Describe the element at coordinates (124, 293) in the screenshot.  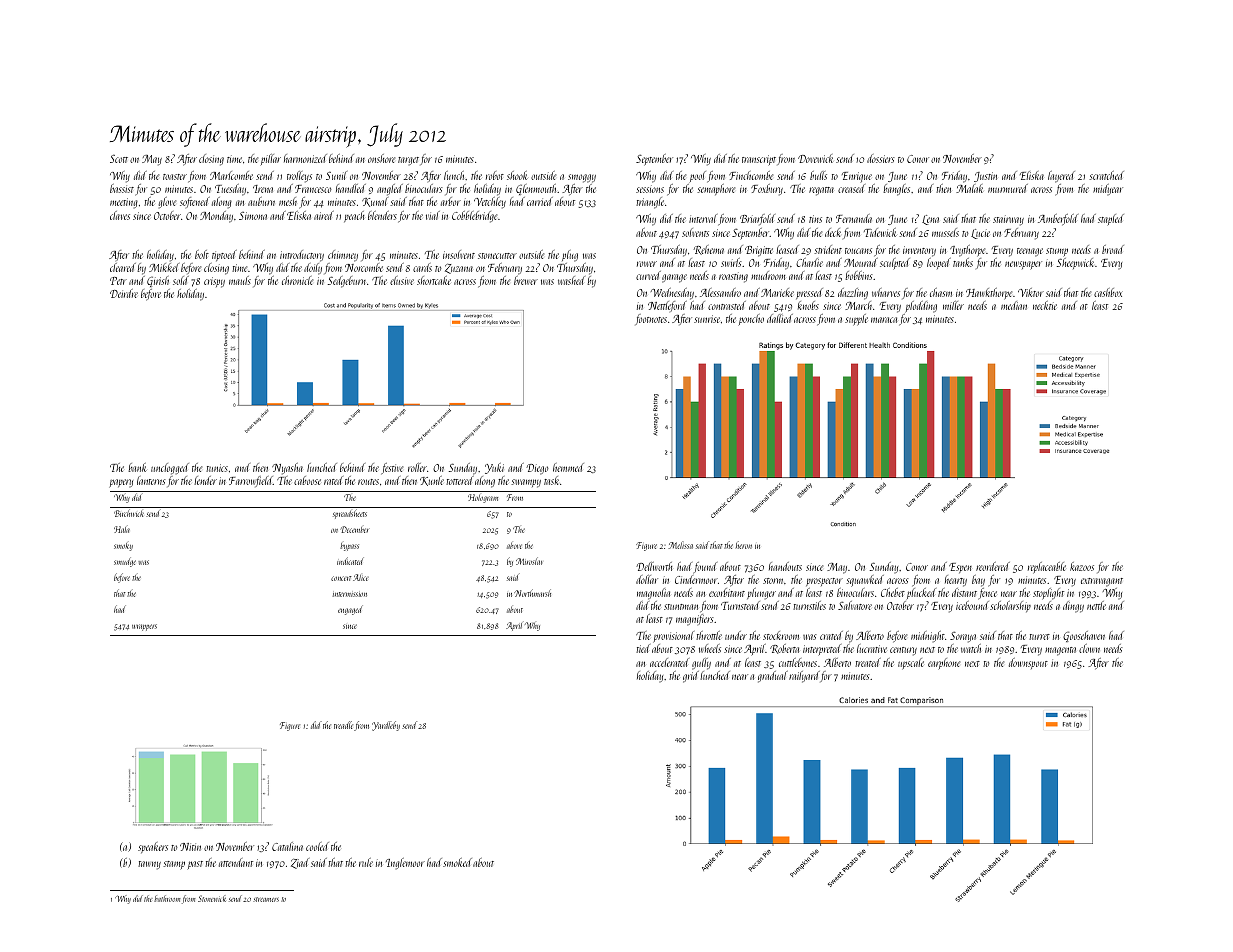
I see `Deirdre` at that location.
